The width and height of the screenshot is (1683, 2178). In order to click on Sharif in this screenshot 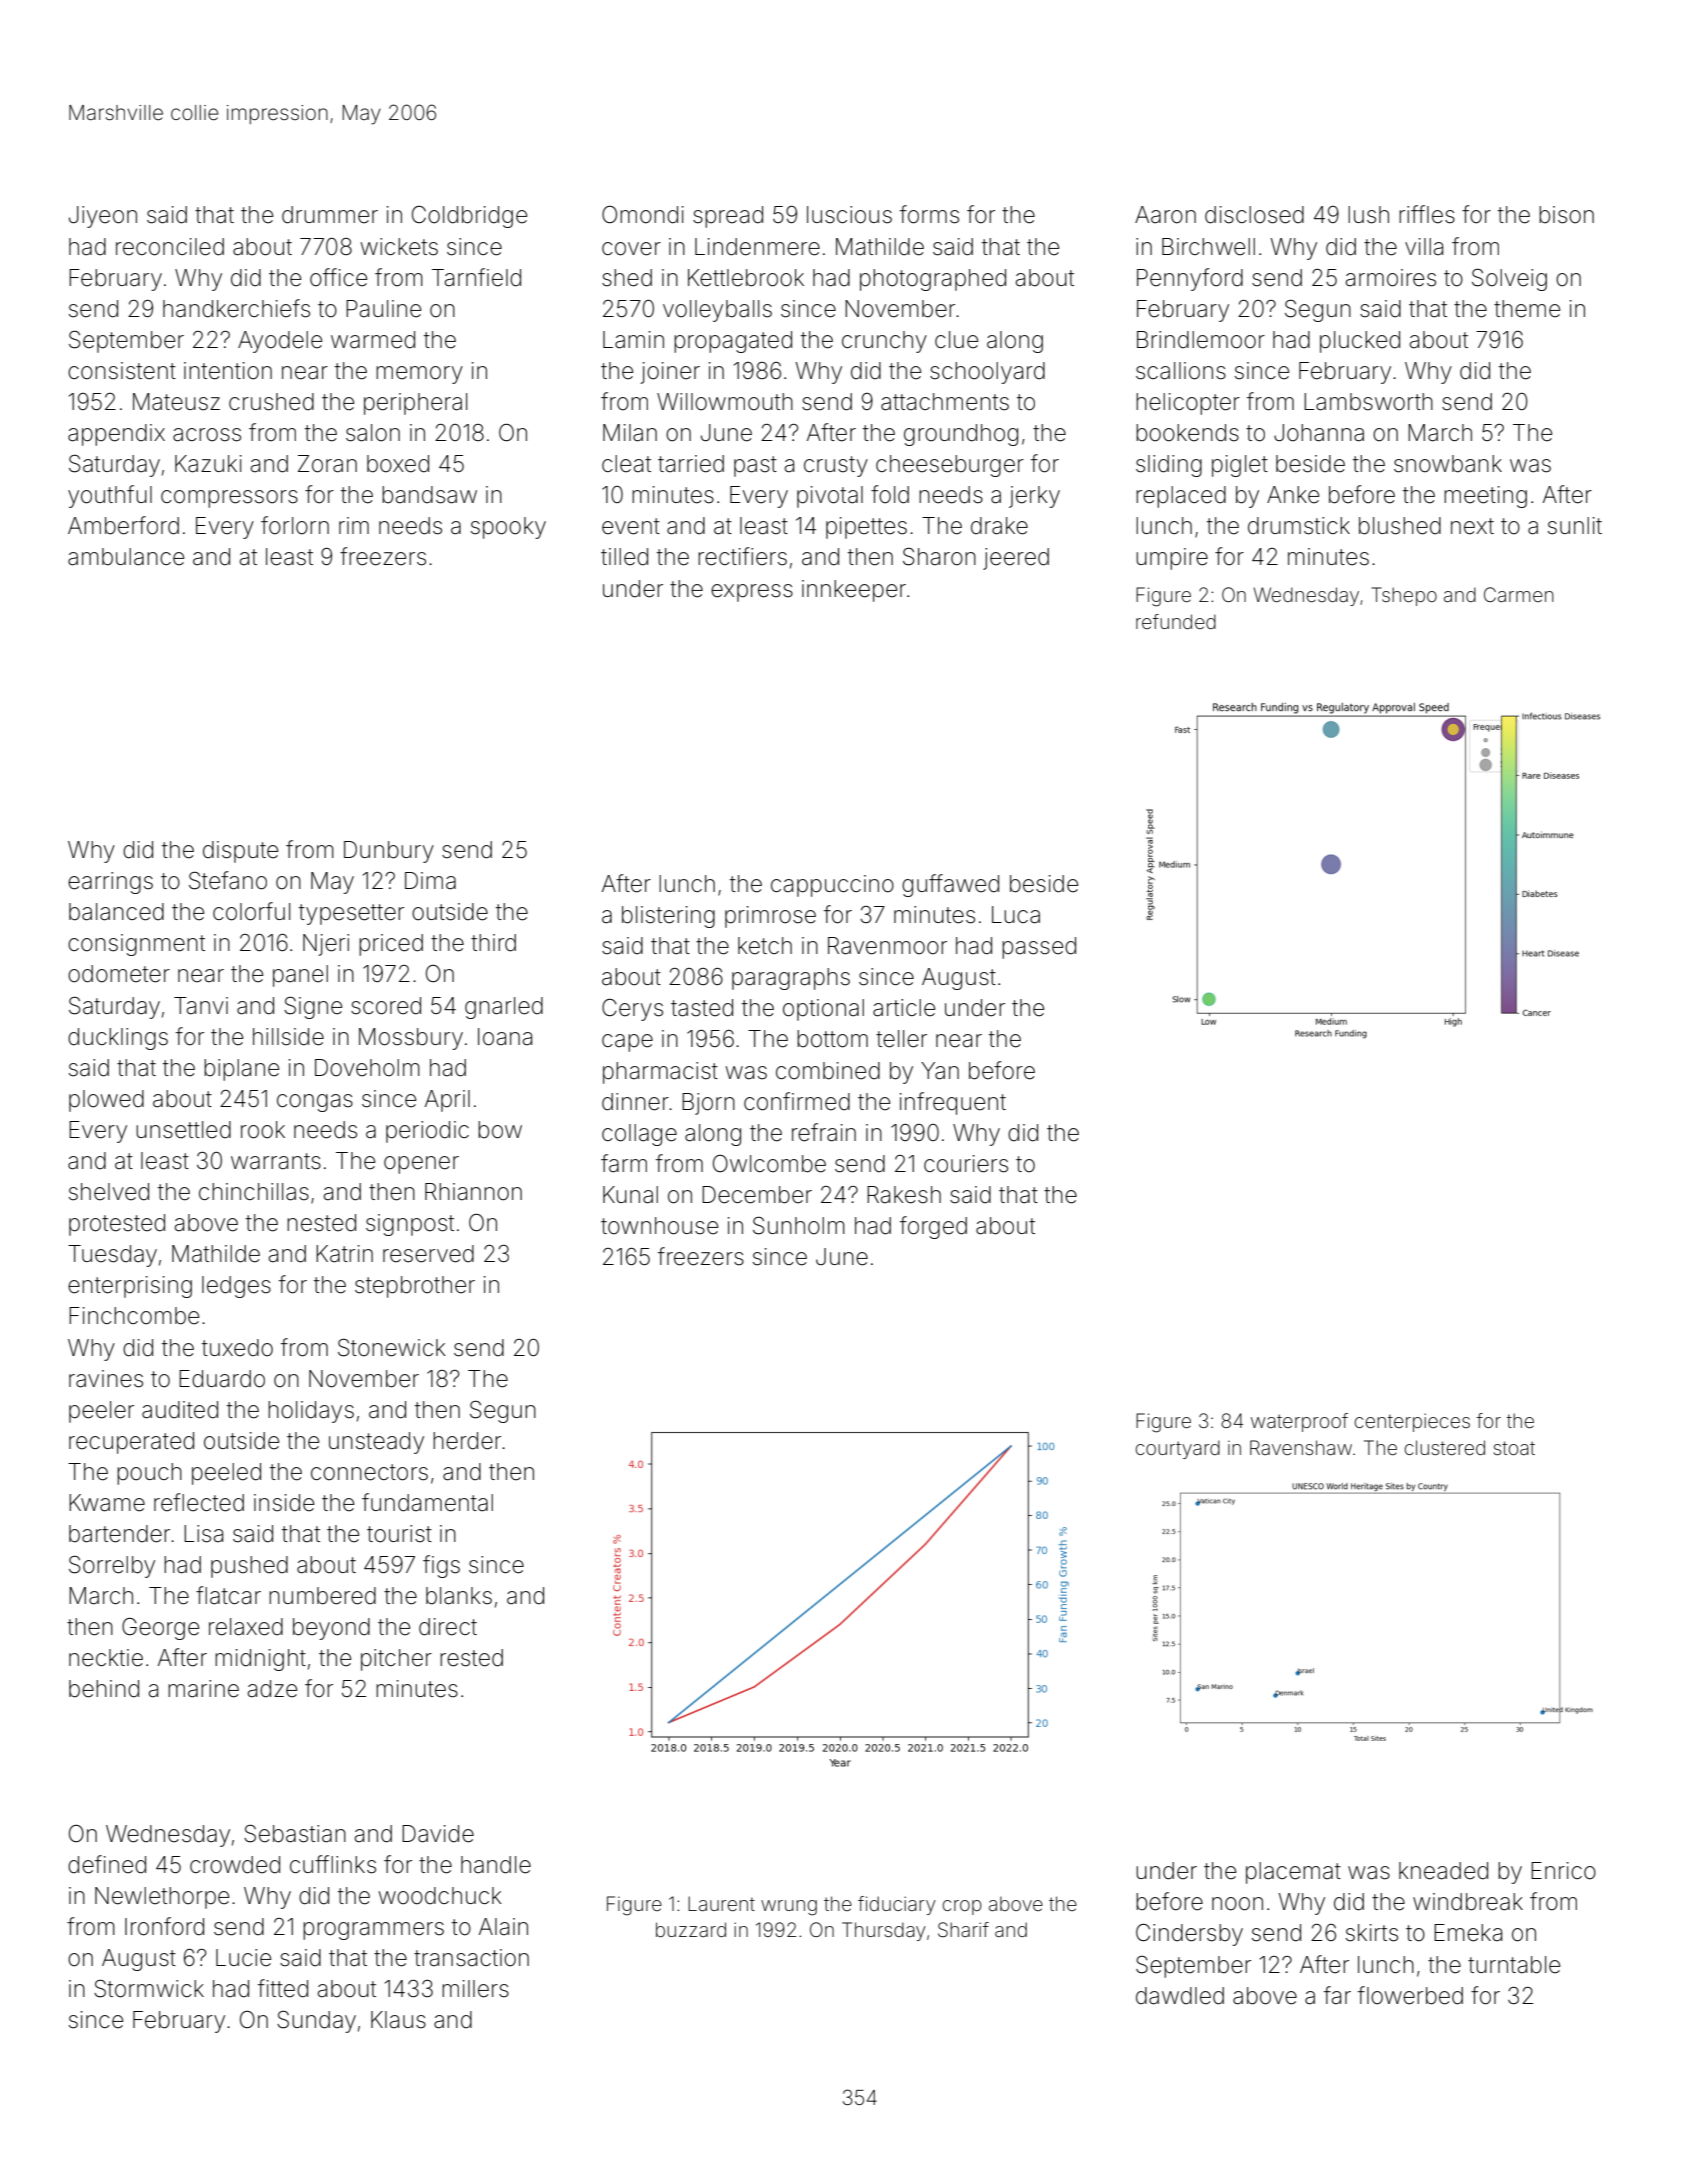, I will do `click(963, 1930)`.
